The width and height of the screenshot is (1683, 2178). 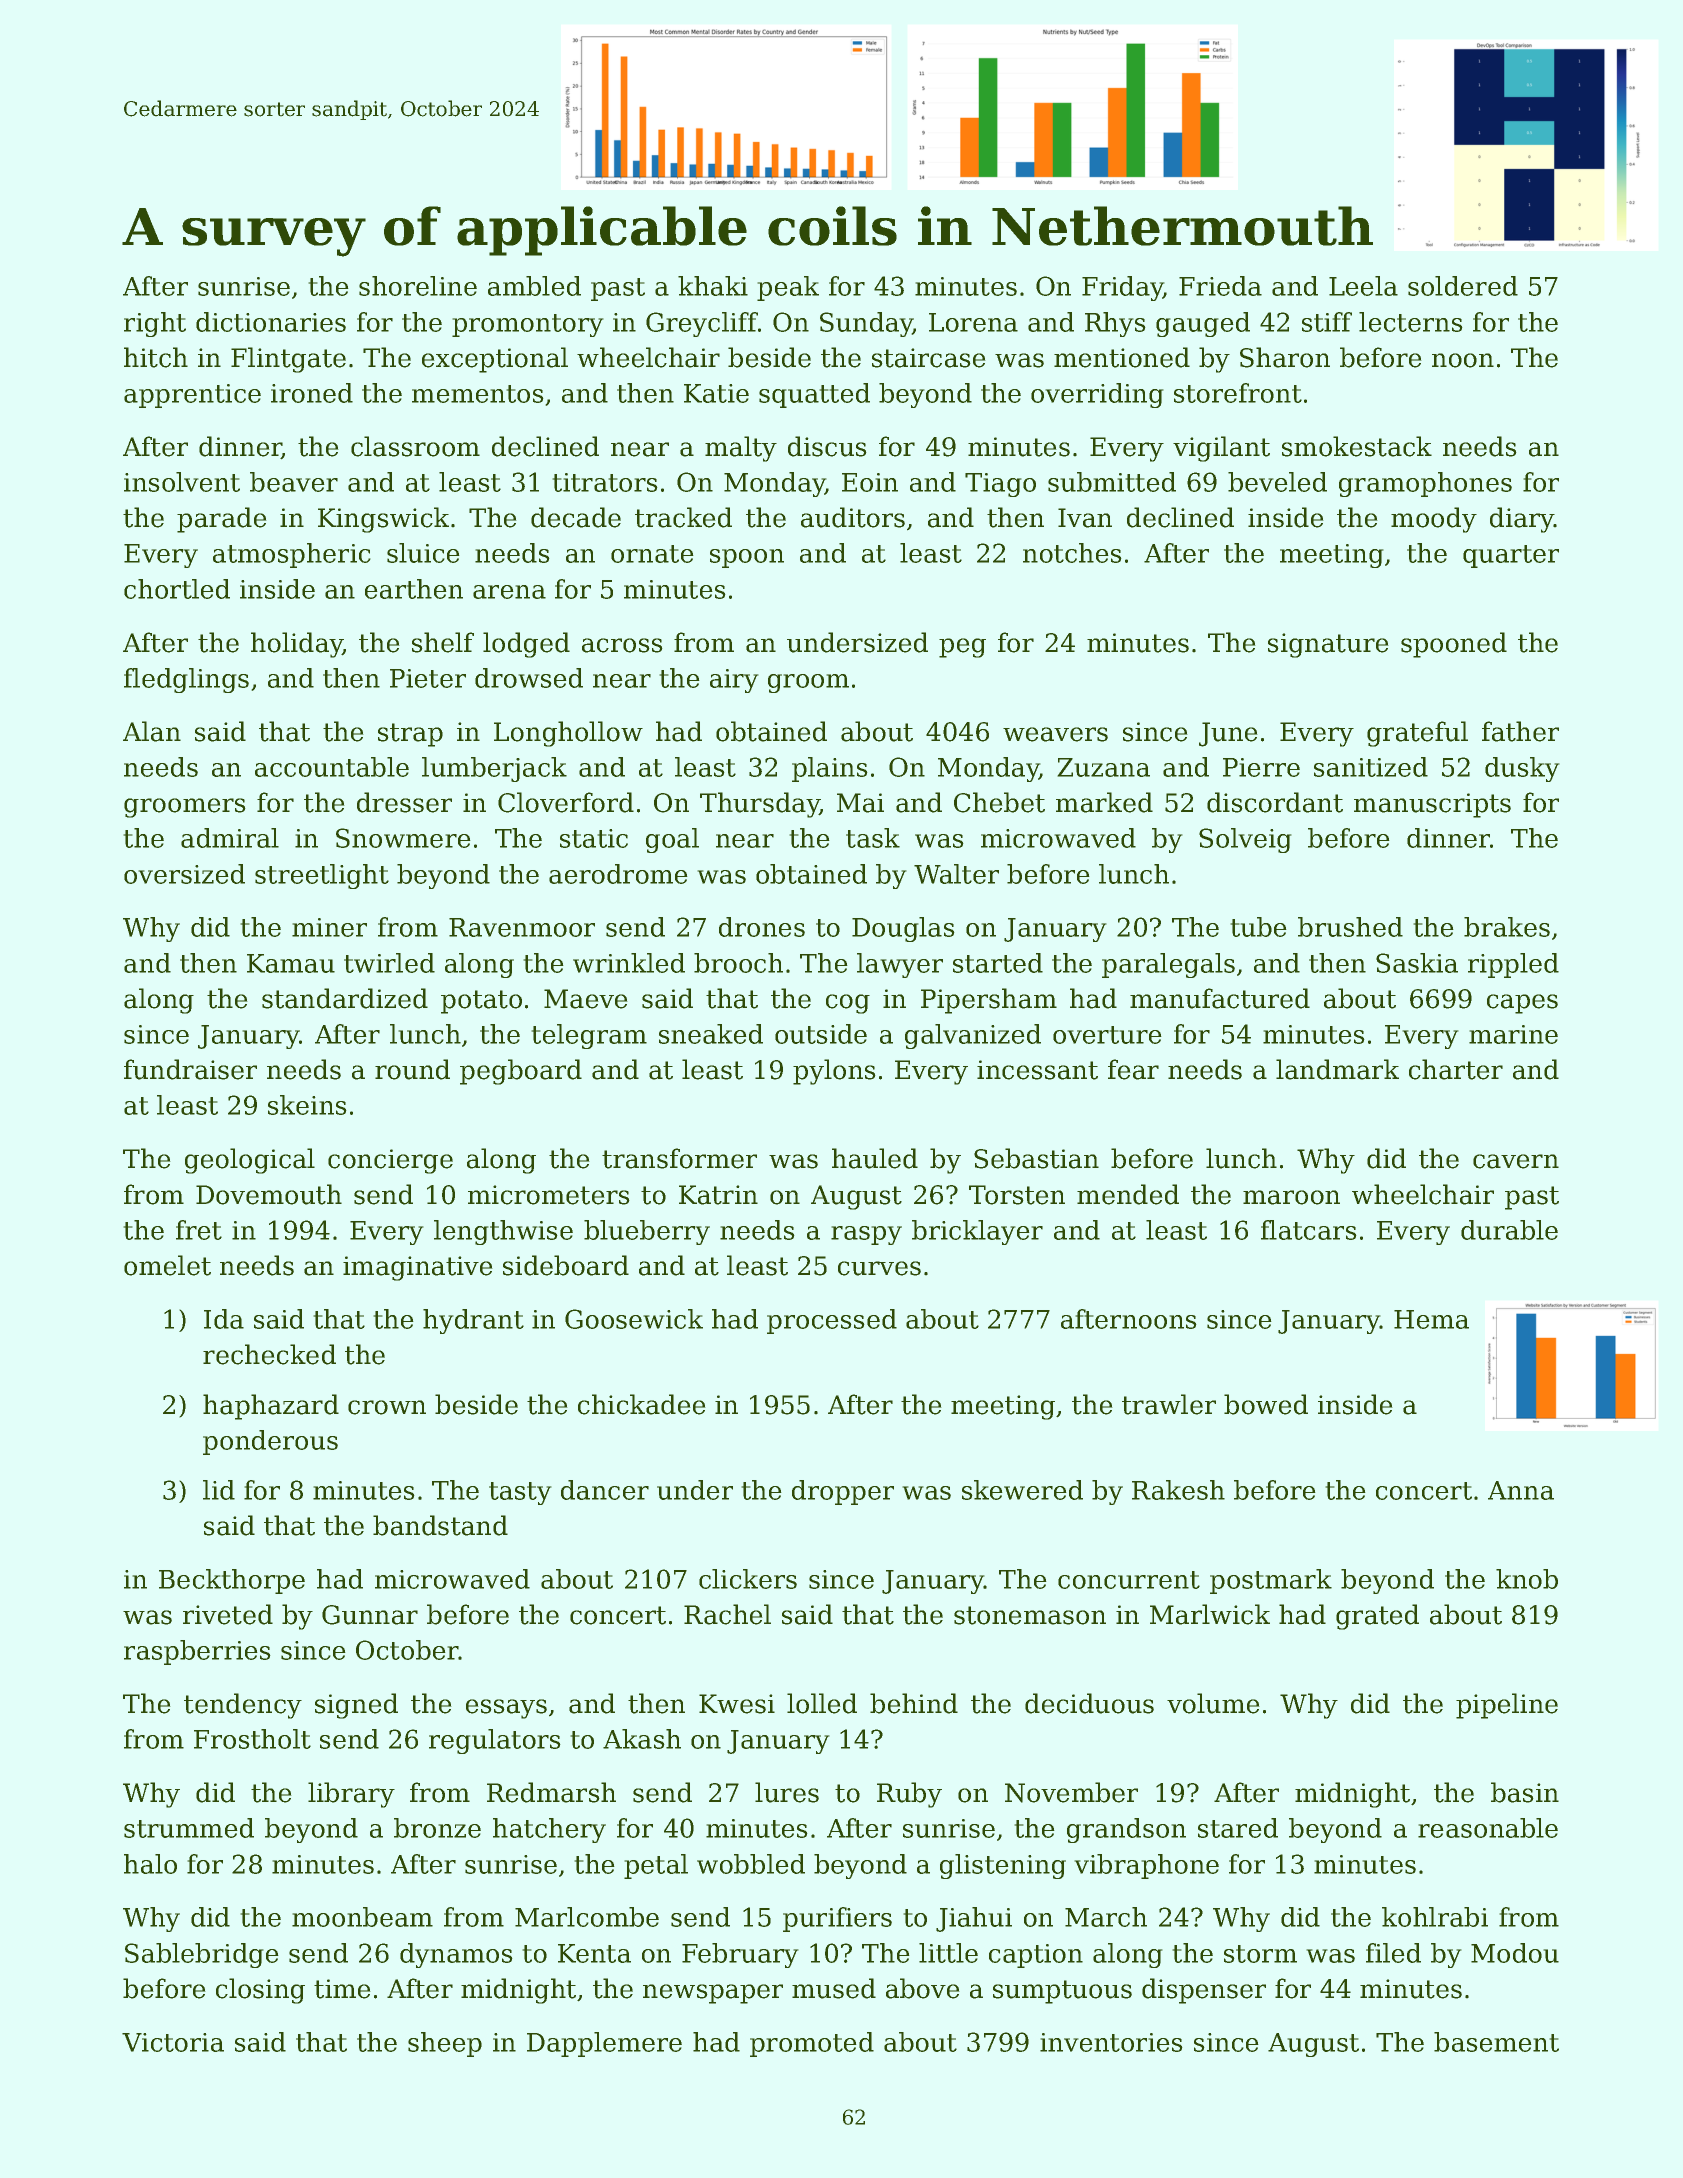 What do you see at coordinates (812, 2044) in the screenshot?
I see `promoted` at bounding box center [812, 2044].
